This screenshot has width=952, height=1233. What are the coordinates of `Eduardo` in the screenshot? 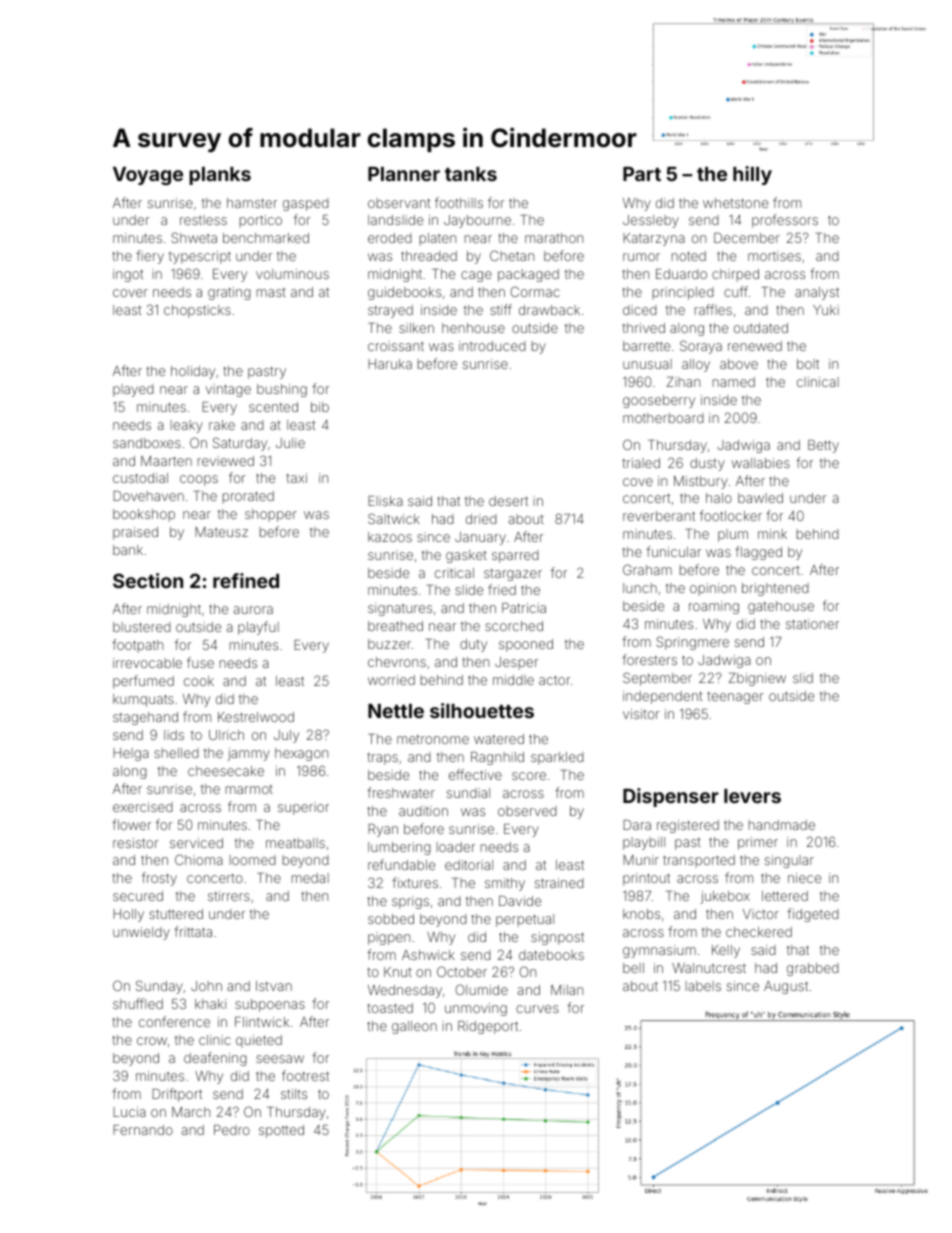 It's located at (681, 274).
